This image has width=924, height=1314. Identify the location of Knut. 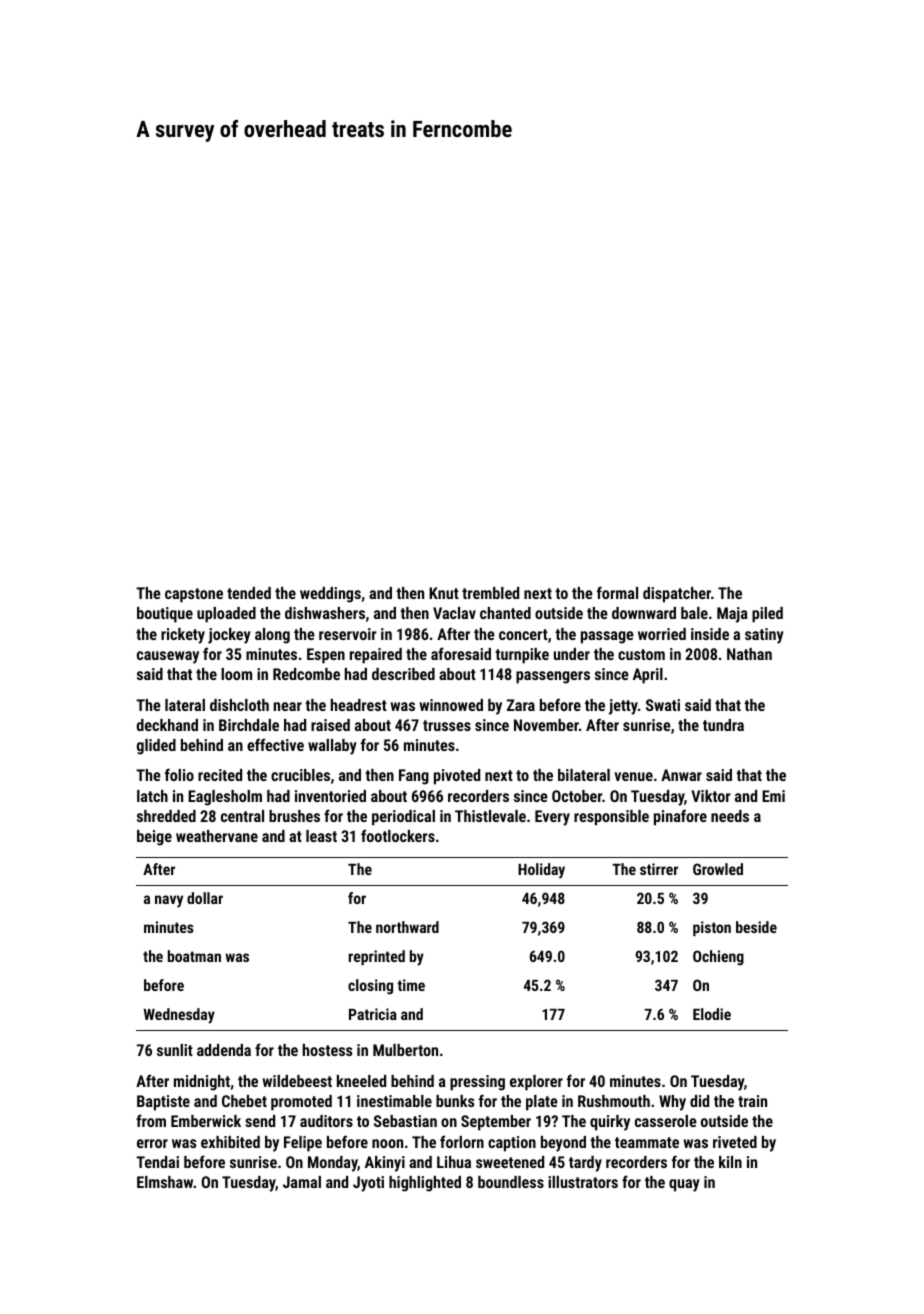
(444, 593).
